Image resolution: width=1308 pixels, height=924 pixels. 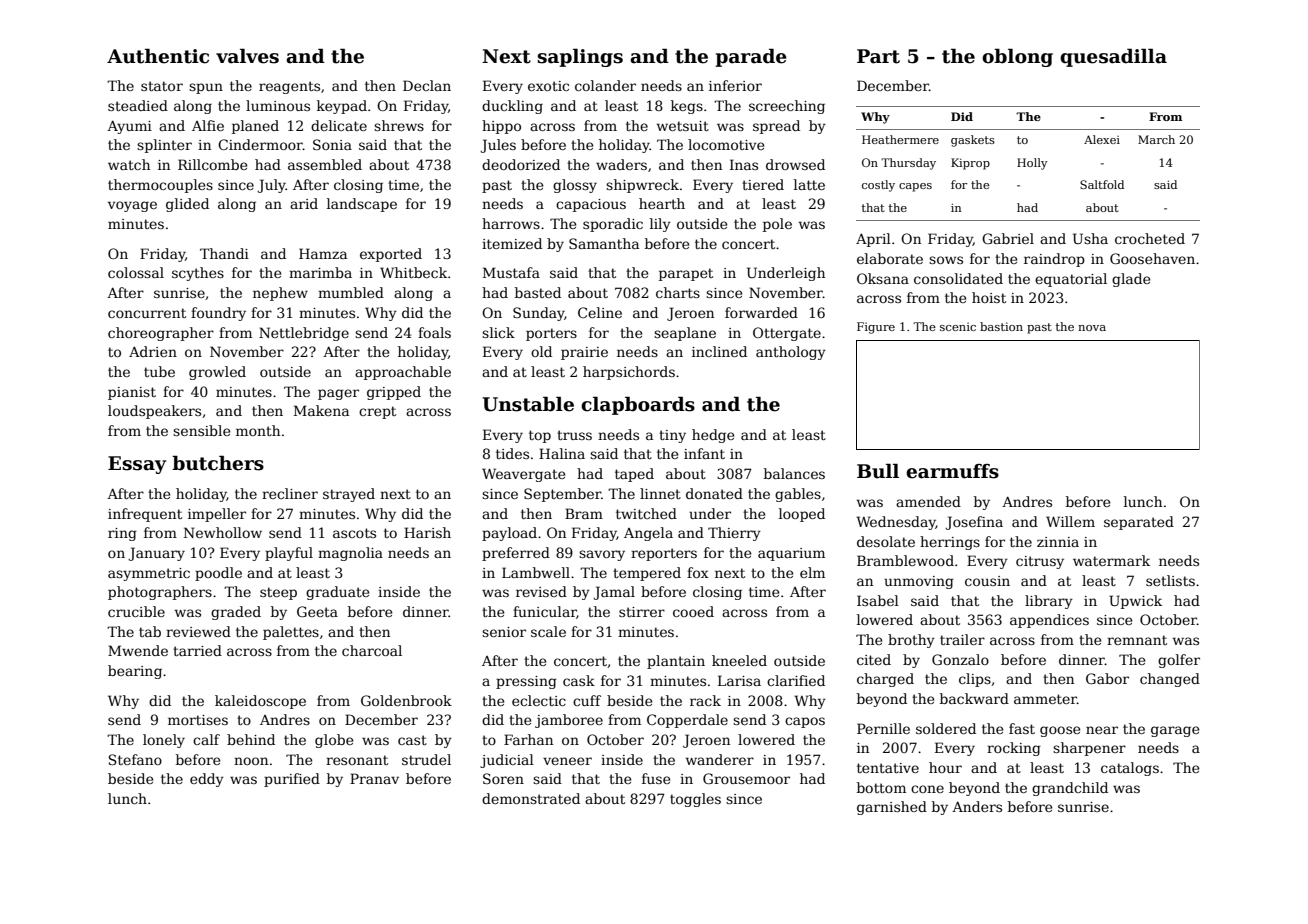 I want to click on butchers, so click(x=218, y=463).
